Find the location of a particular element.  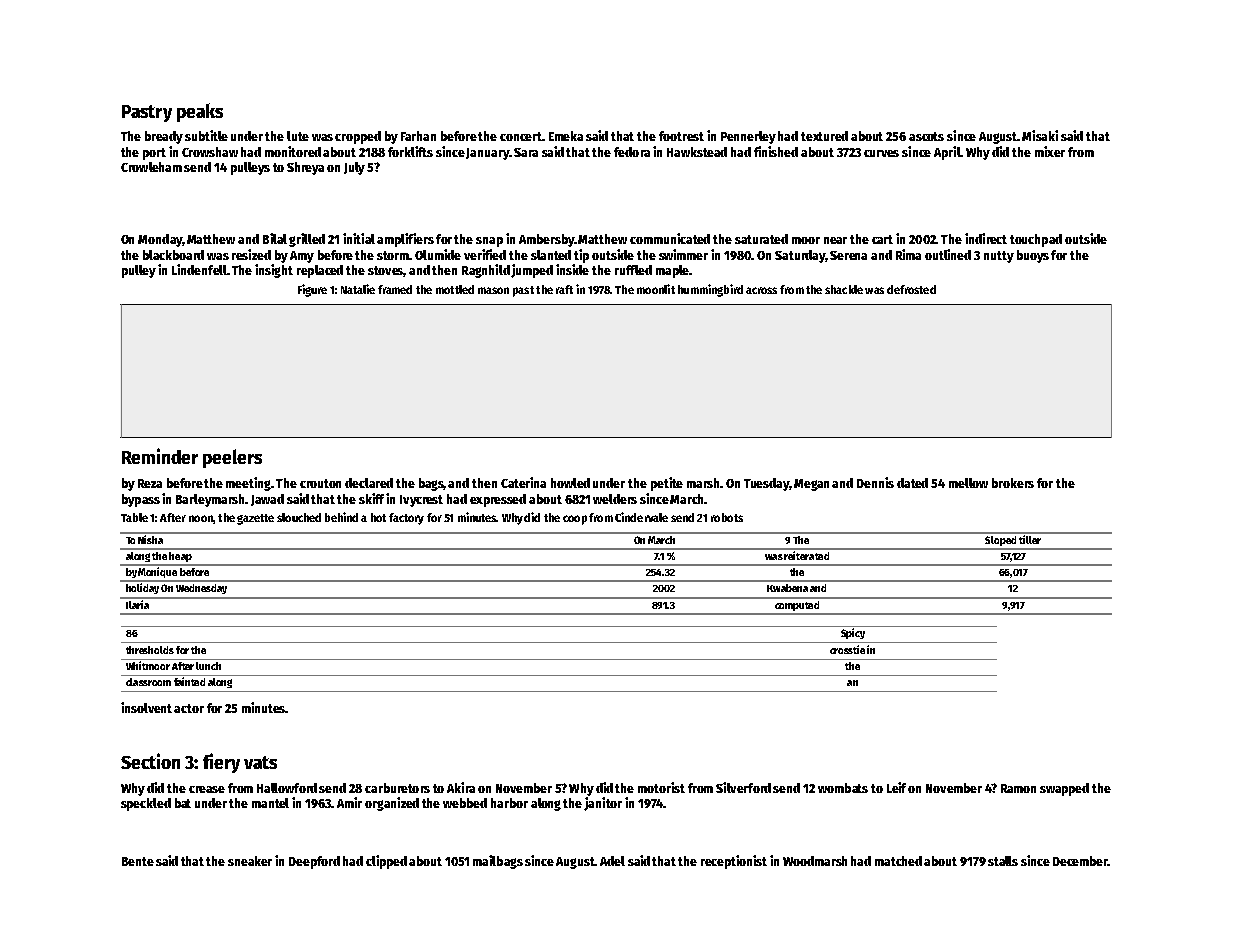

defrosted is located at coordinates (911, 289).
